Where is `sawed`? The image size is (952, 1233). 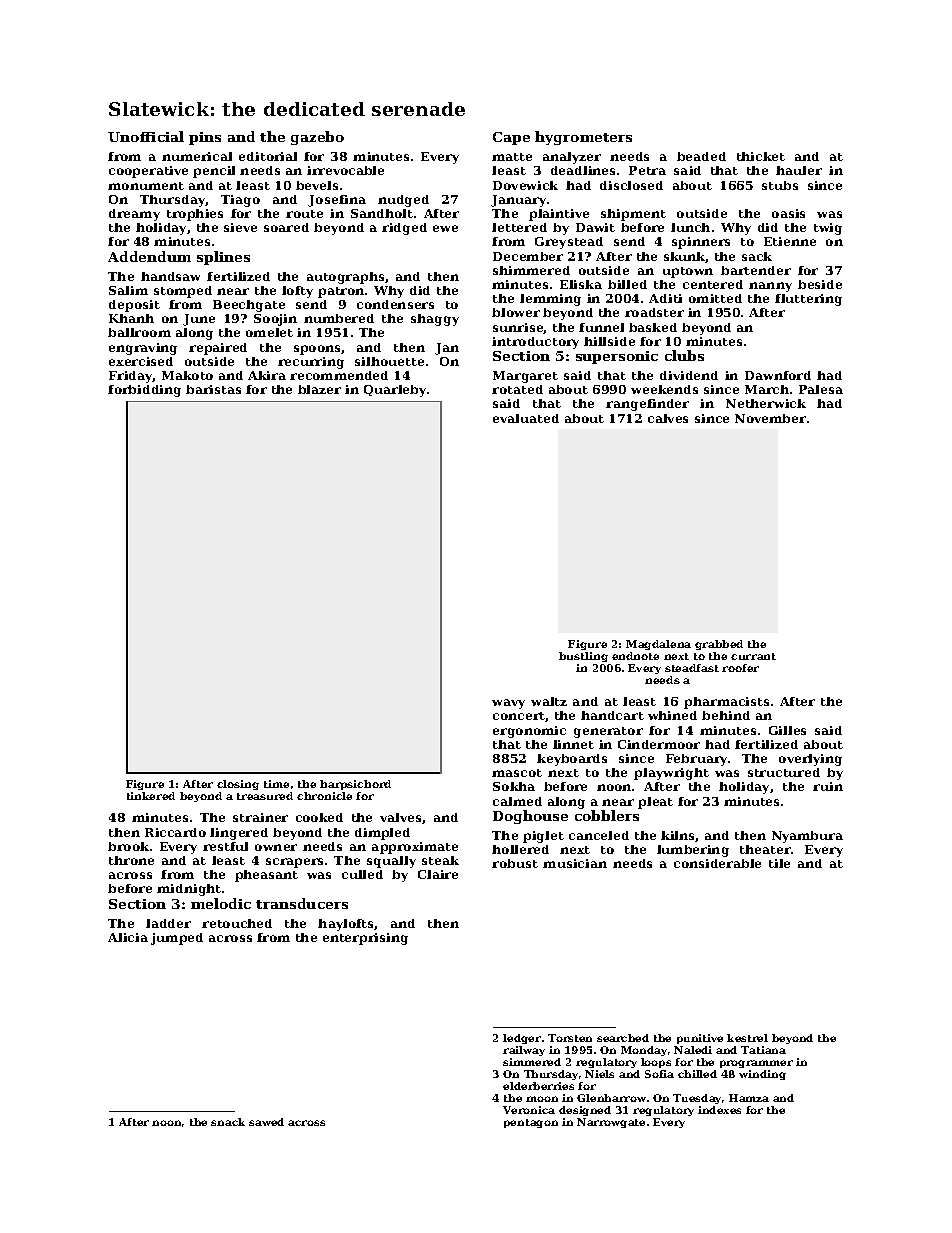
sawed is located at coordinates (266, 1122).
